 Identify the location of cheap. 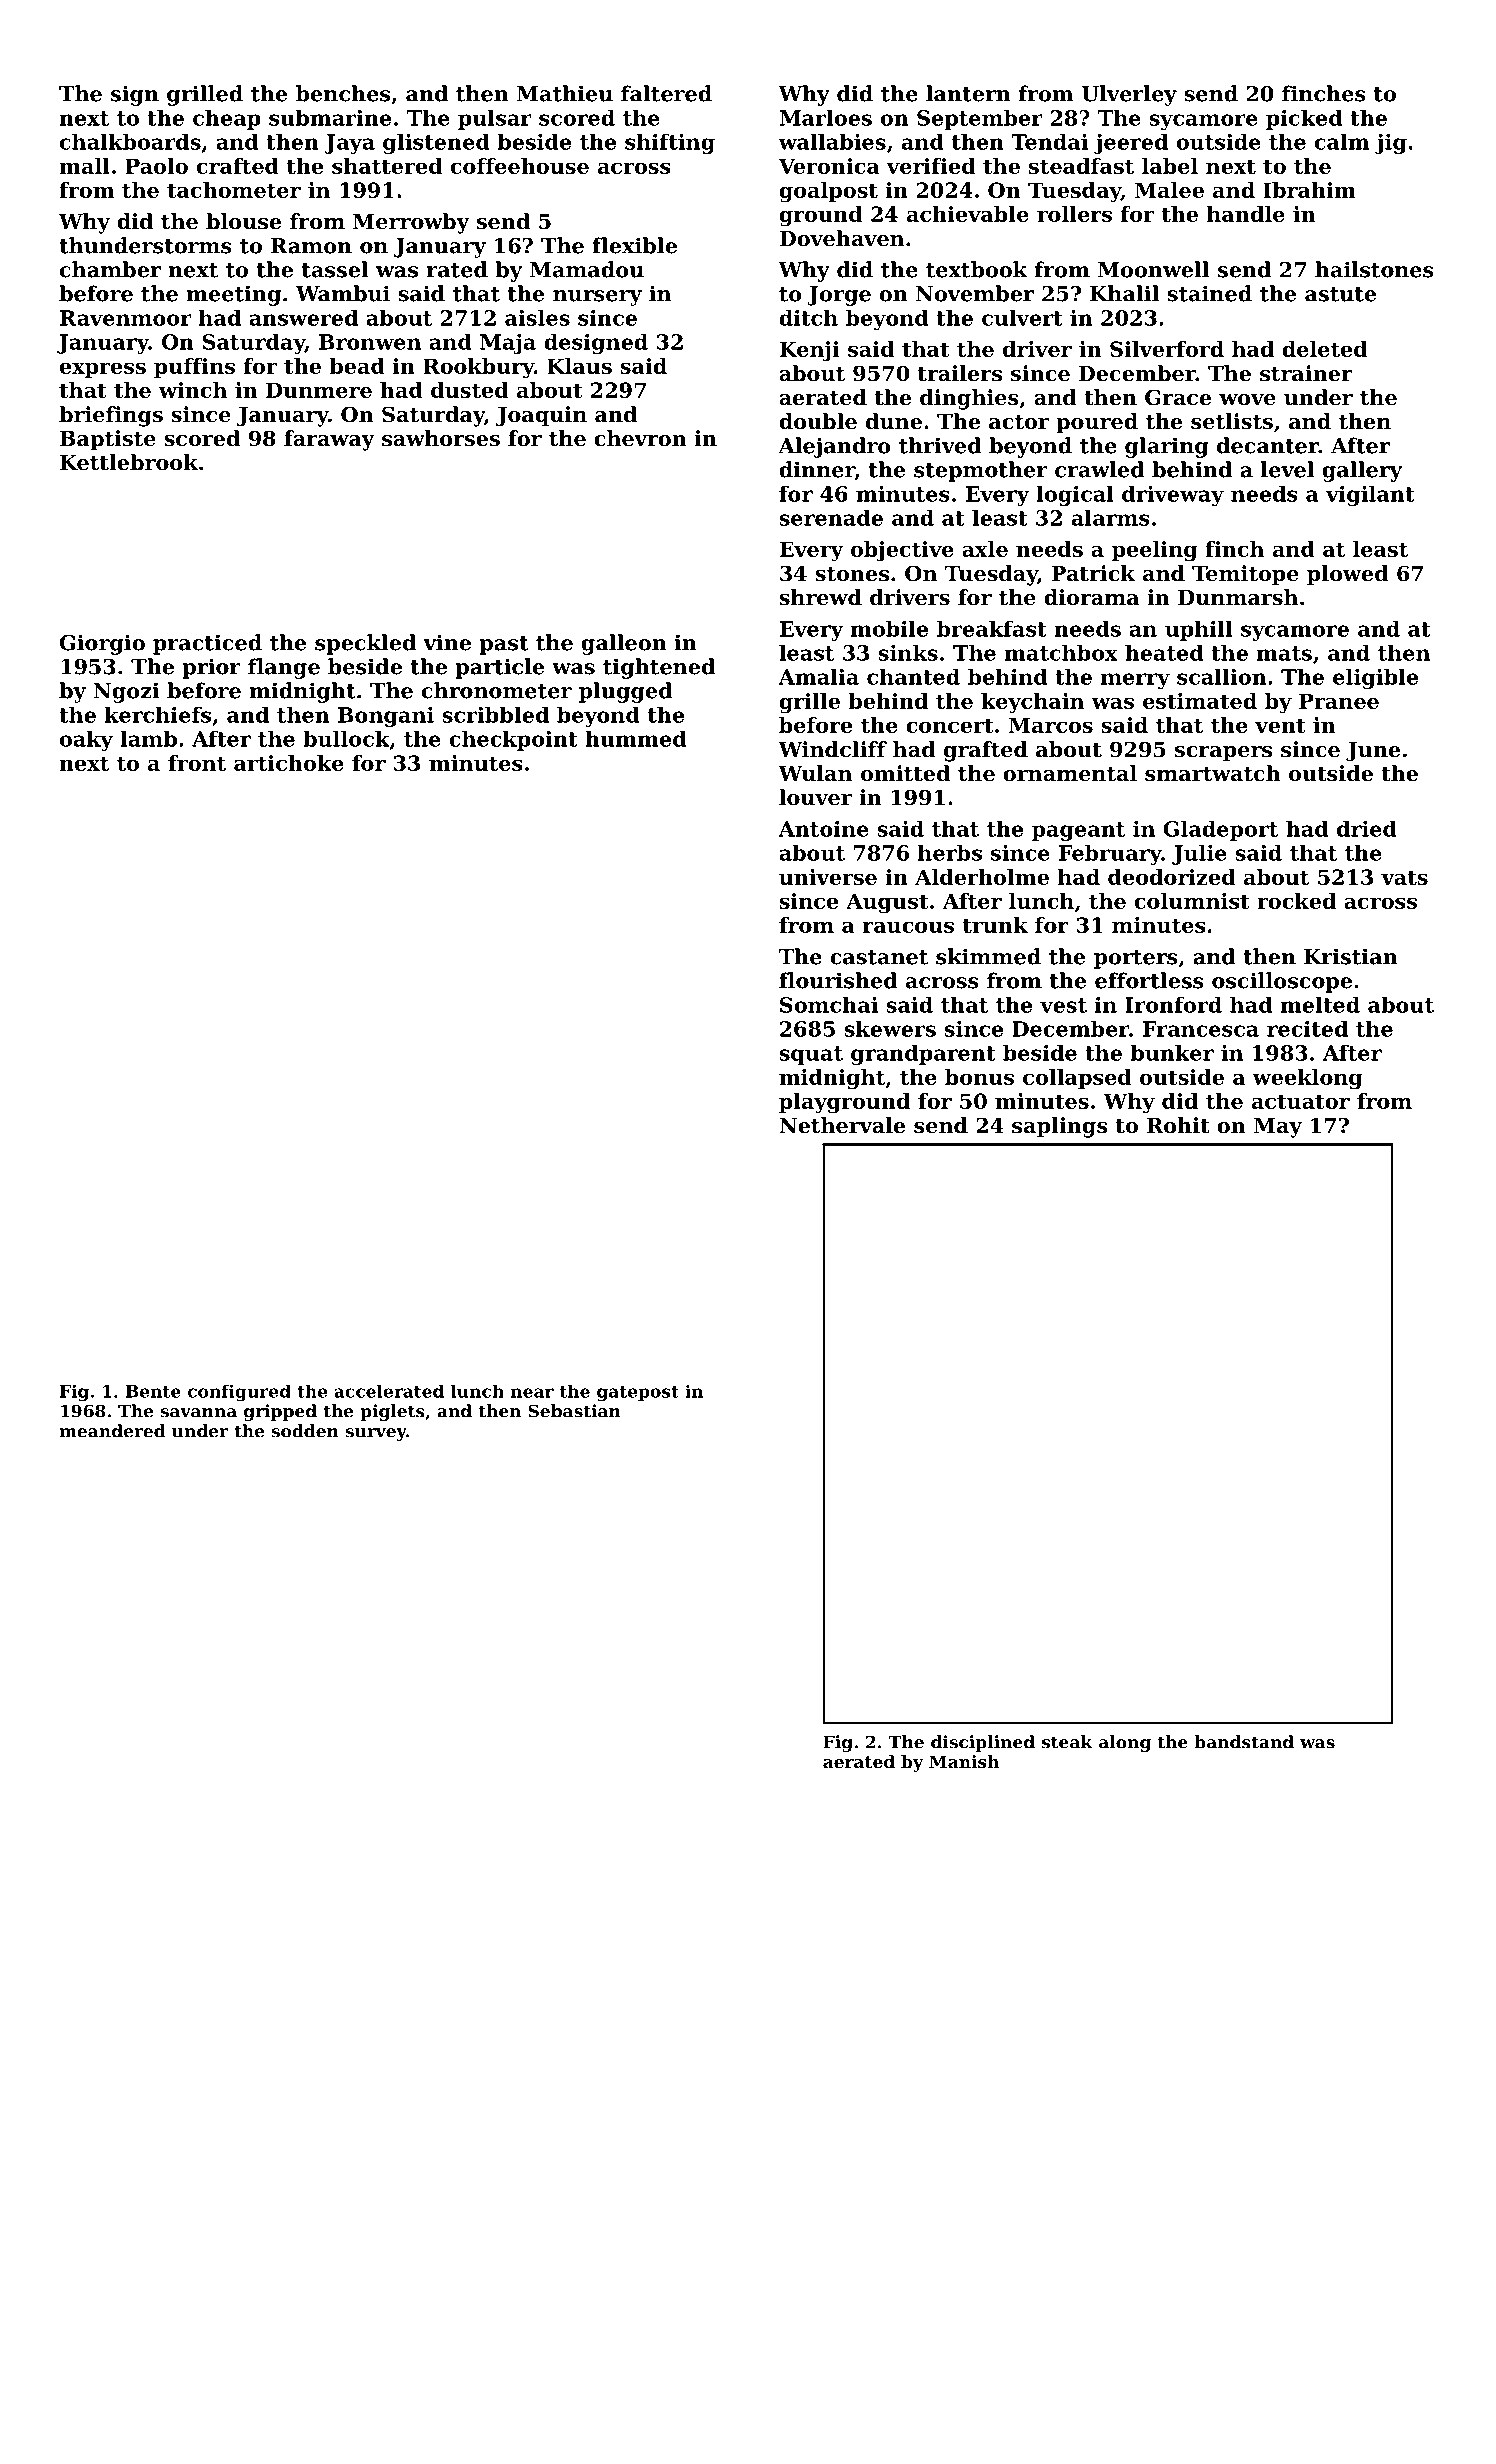
(227, 119).
